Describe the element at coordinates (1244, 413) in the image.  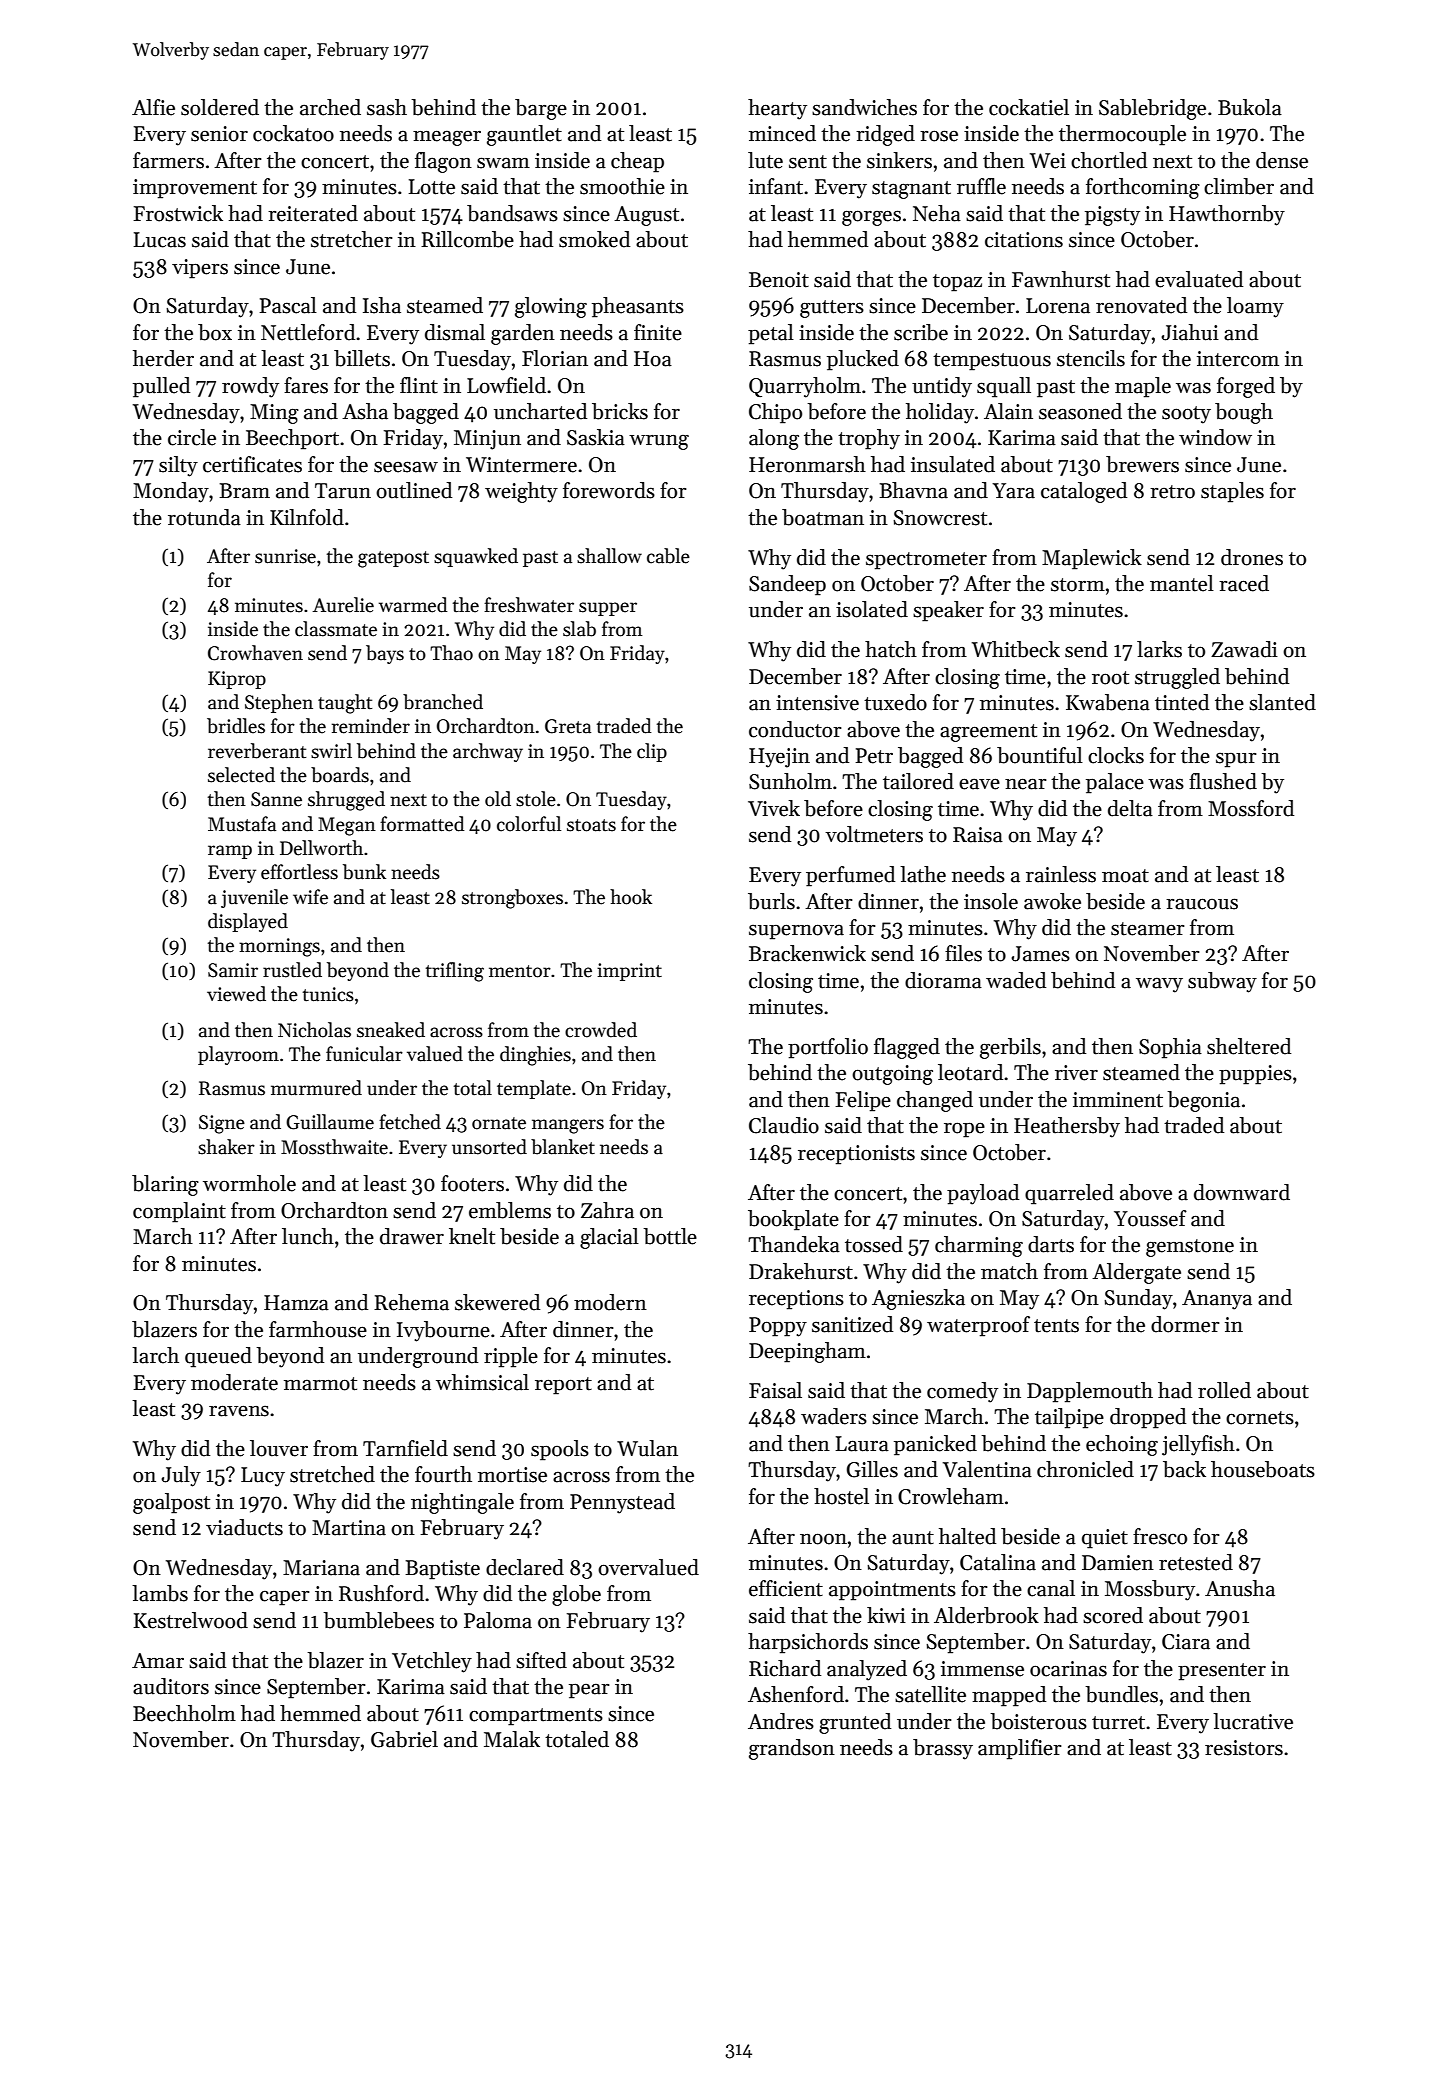
I see `bough` at that location.
